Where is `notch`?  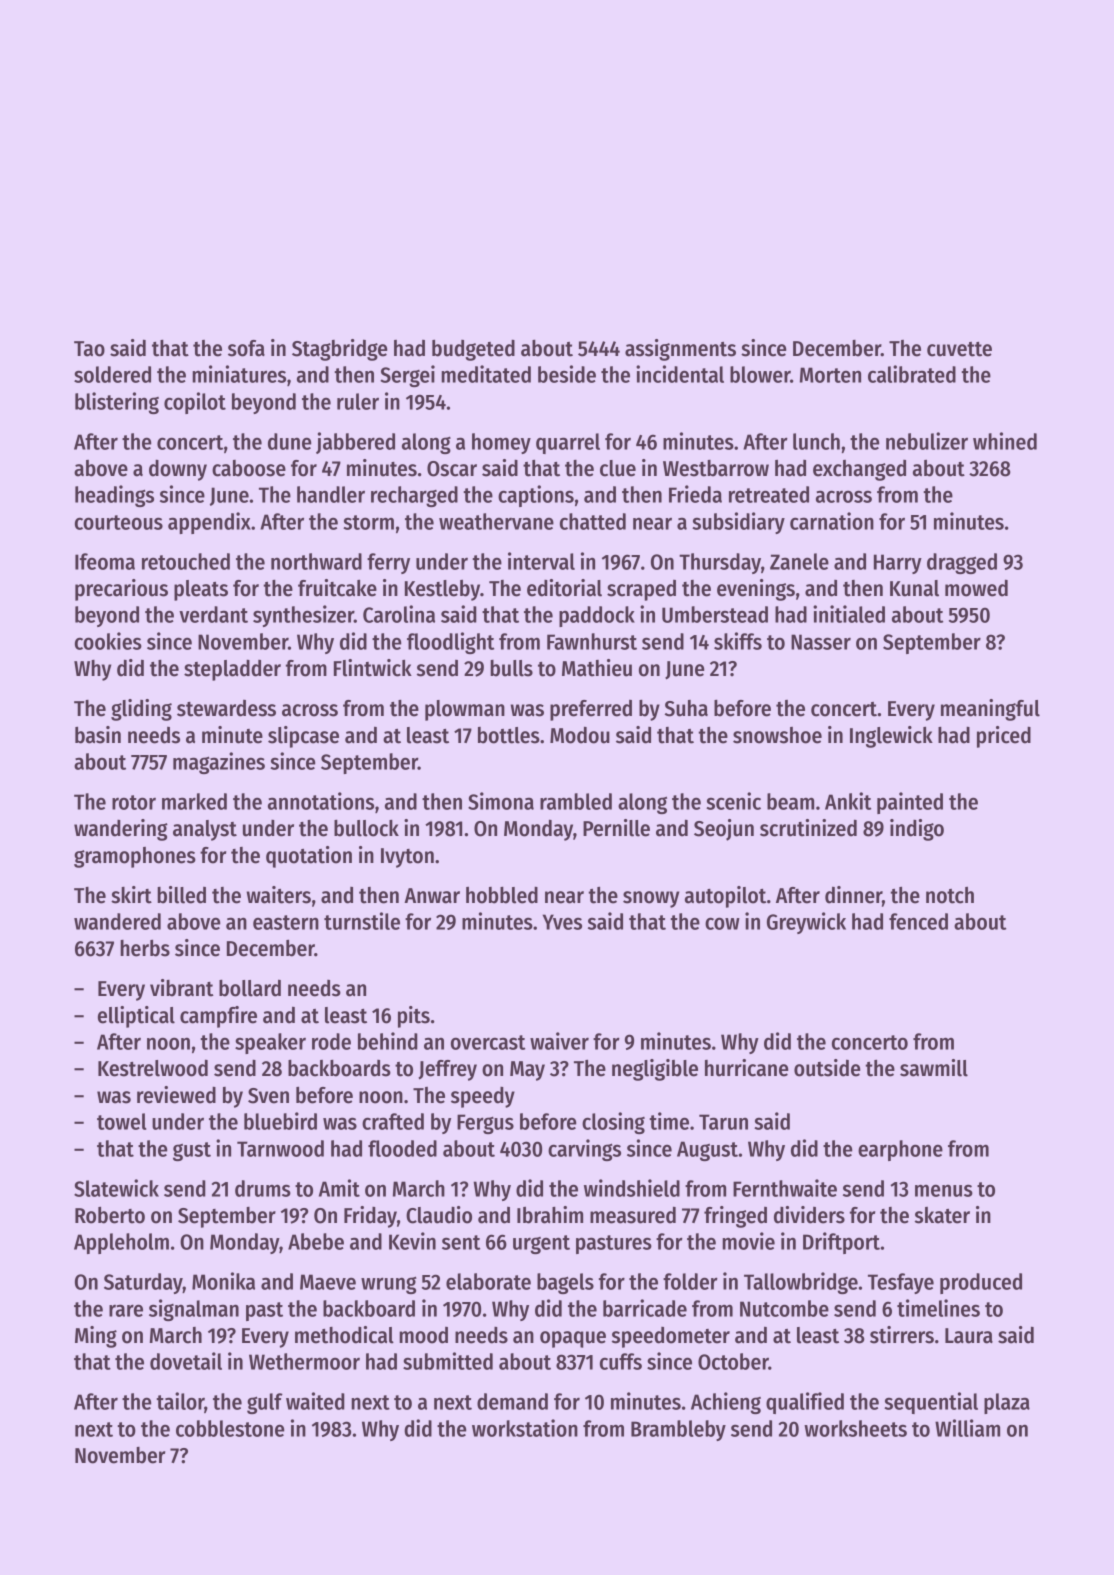 notch is located at coordinates (950, 895).
